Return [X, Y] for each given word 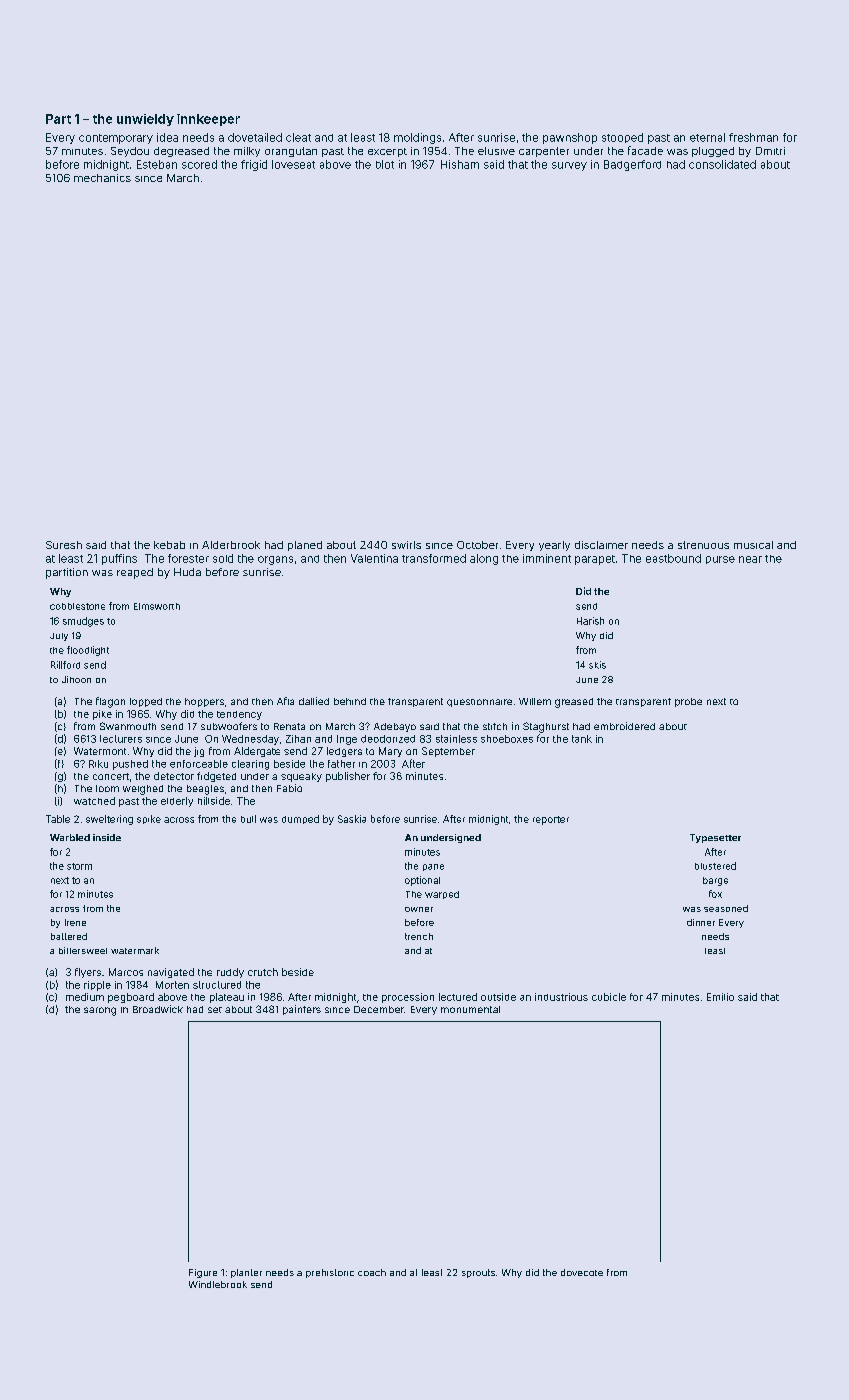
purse [720, 560]
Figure [203, 1273]
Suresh [64, 545]
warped [442, 895]
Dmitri [770, 151]
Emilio [720, 997]
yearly [554, 546]
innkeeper [208, 120]
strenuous [703, 545]
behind [350, 701]
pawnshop [570, 138]
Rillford [65, 665]
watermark [135, 950]
